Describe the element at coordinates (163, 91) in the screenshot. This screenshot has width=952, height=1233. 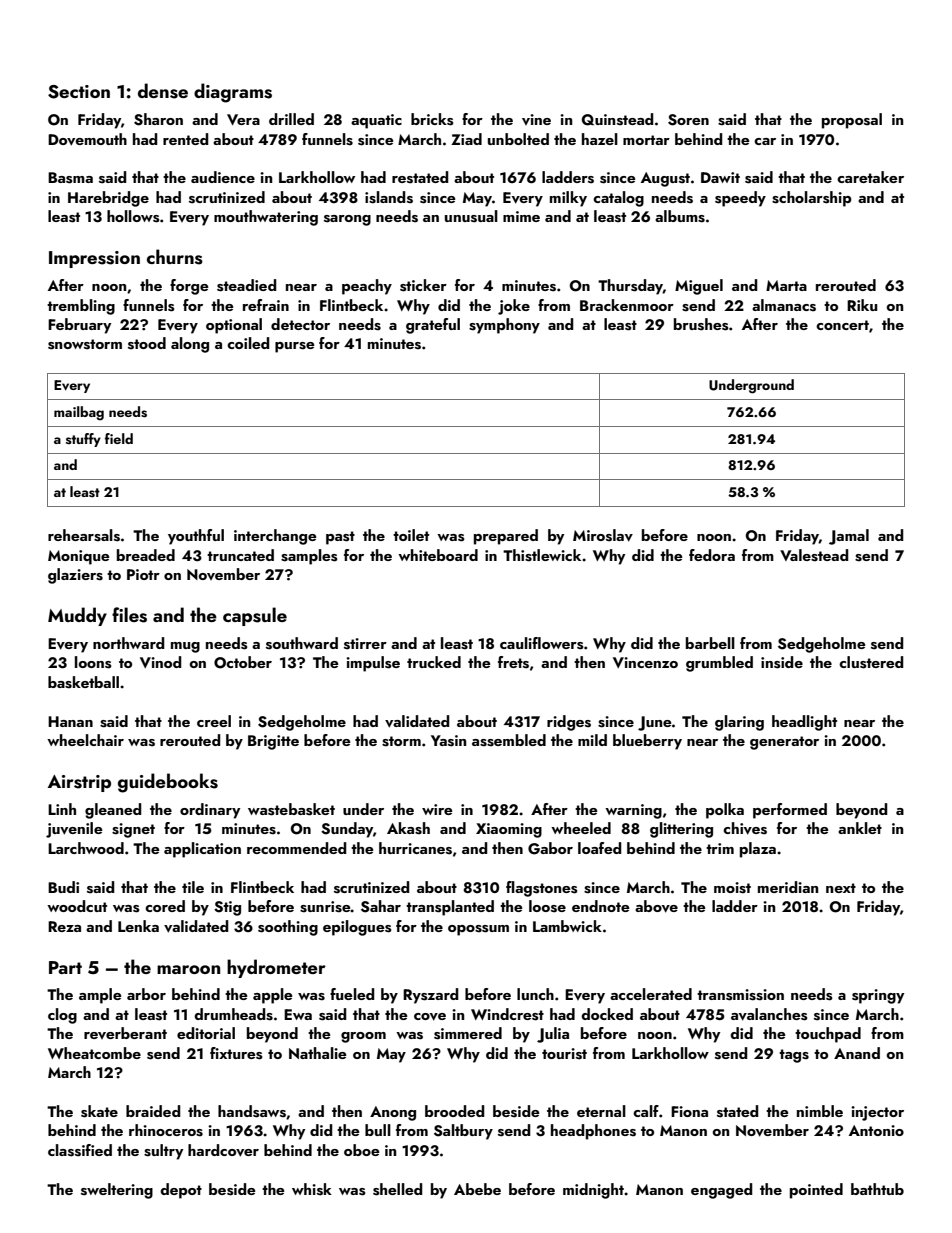
I see `dense` at that location.
